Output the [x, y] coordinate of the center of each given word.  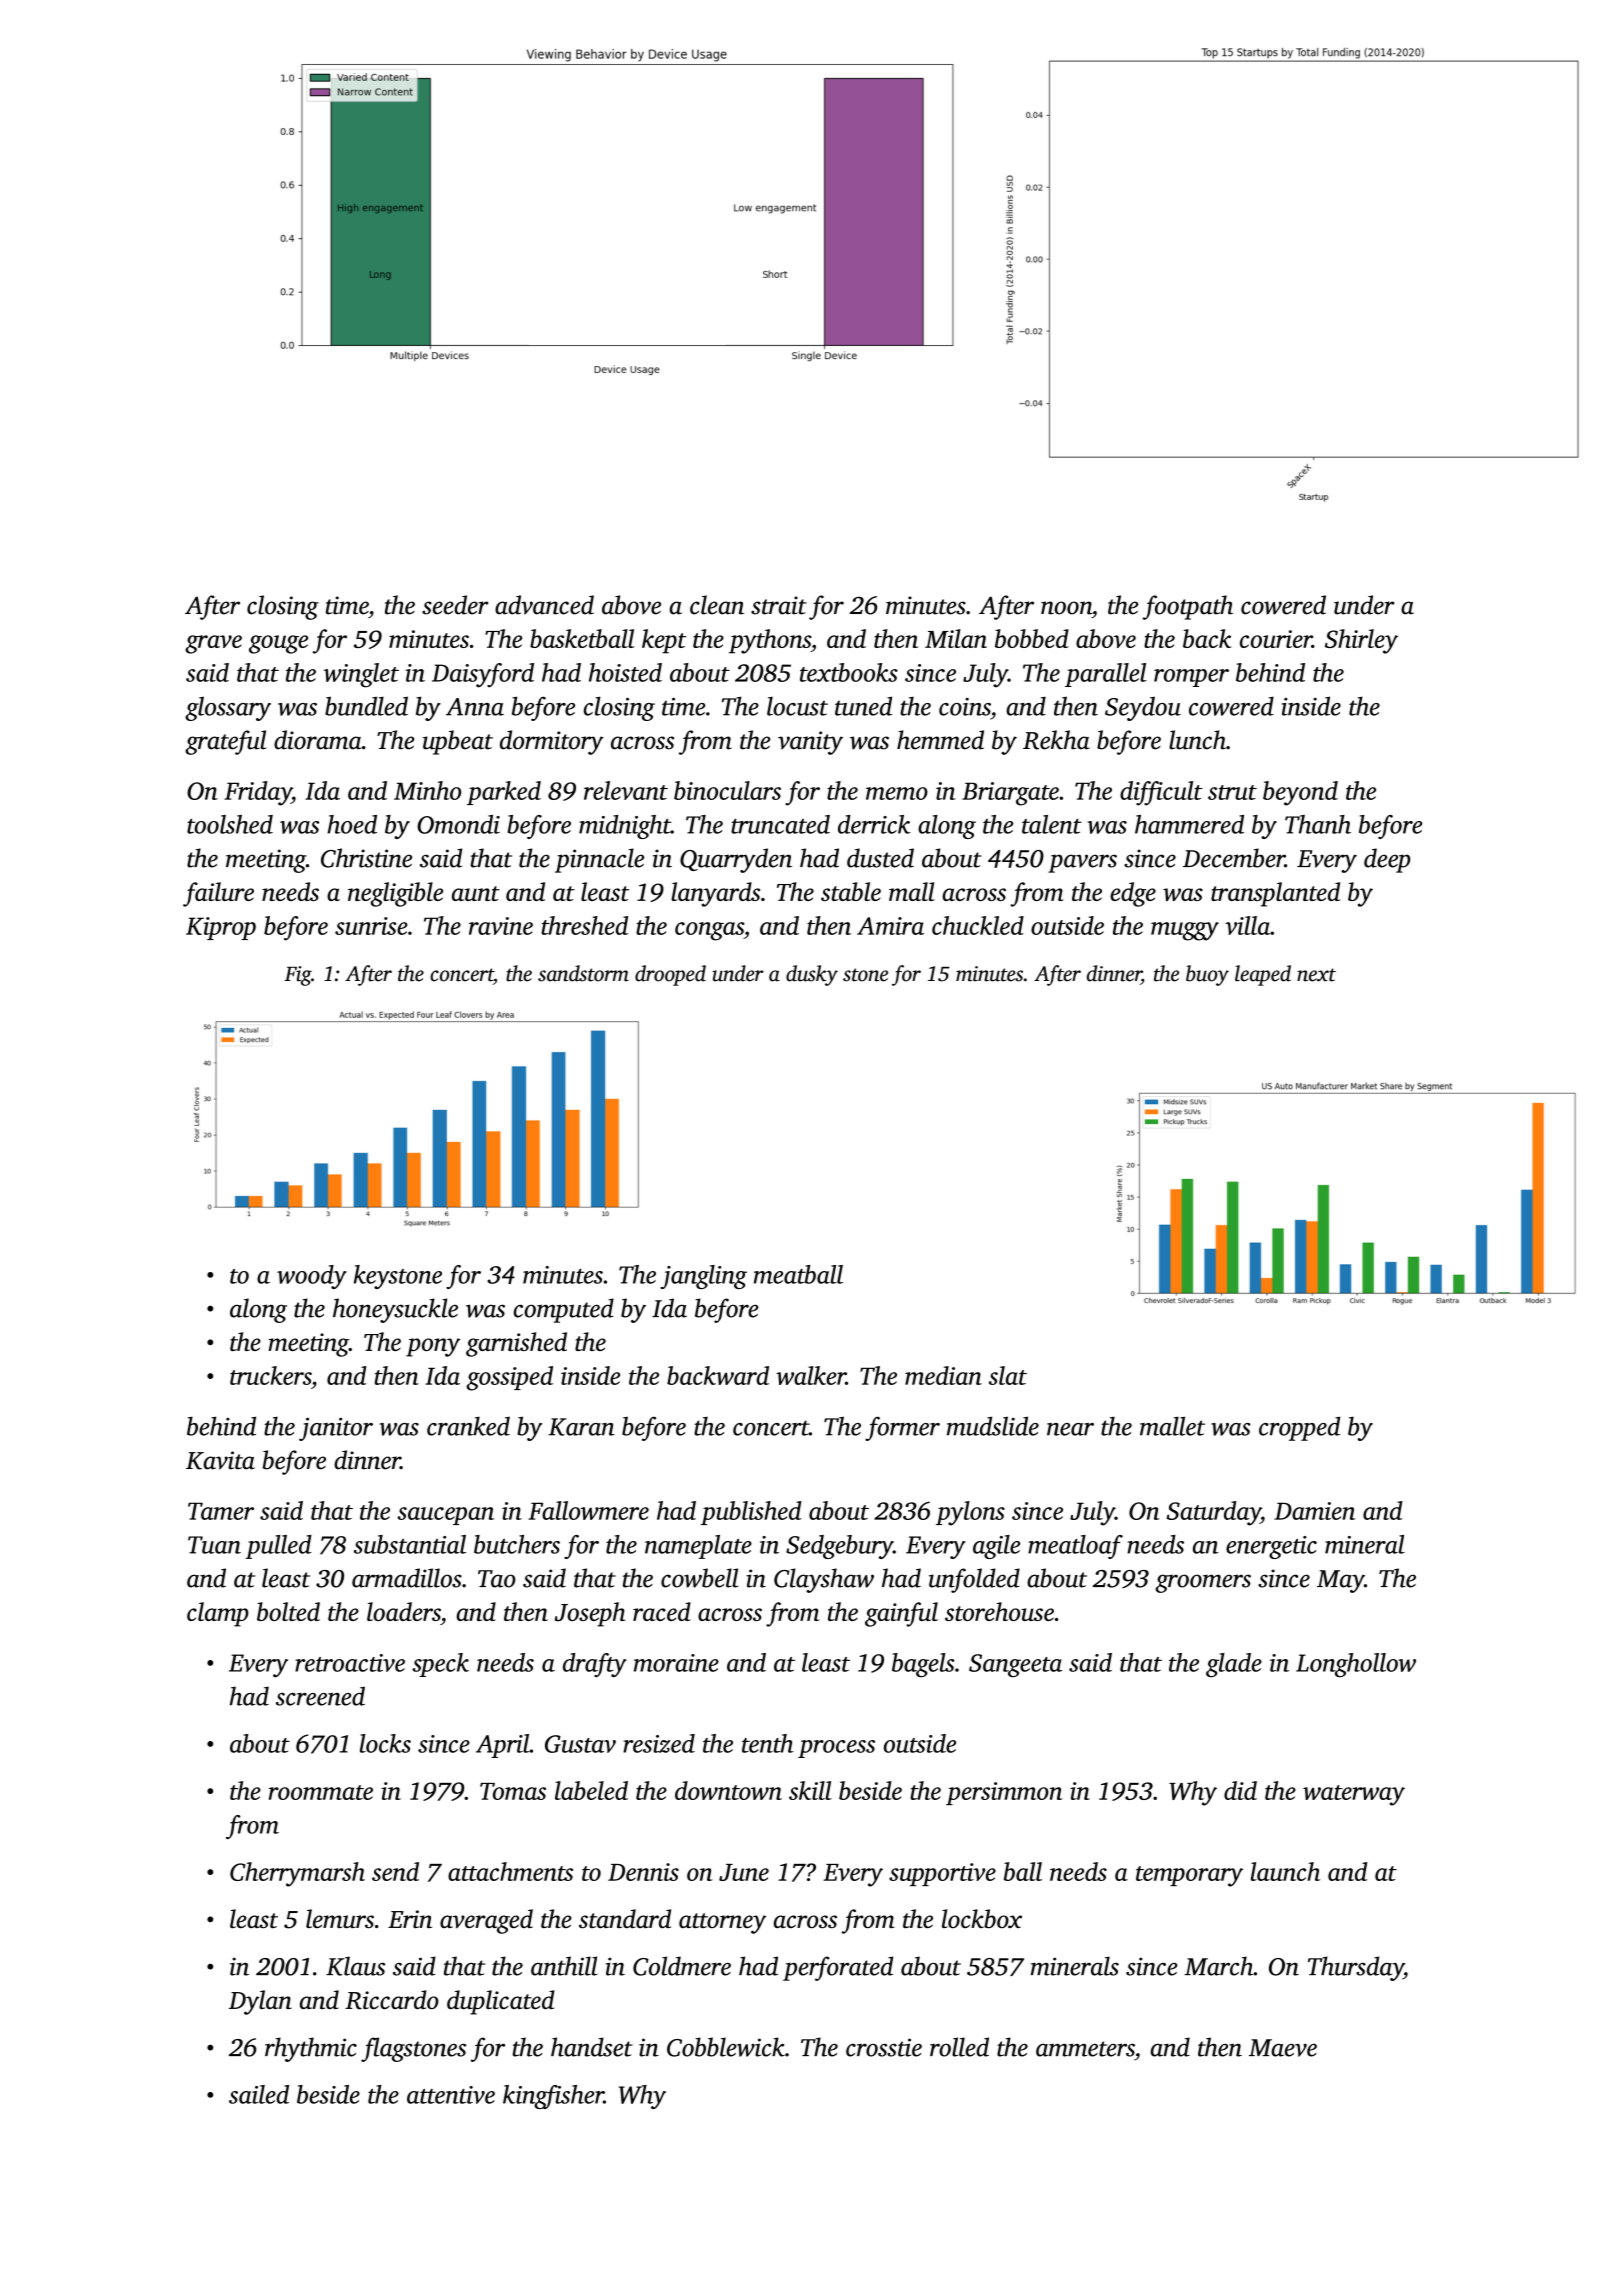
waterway [1354, 1795]
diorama [318, 740]
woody [312, 1277]
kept [664, 641]
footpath [1188, 607]
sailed [259, 2094]
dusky [812, 975]
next [1316, 975]
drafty [595, 1665]
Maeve [1283, 2048]
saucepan [445, 1516]
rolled [959, 2047]
